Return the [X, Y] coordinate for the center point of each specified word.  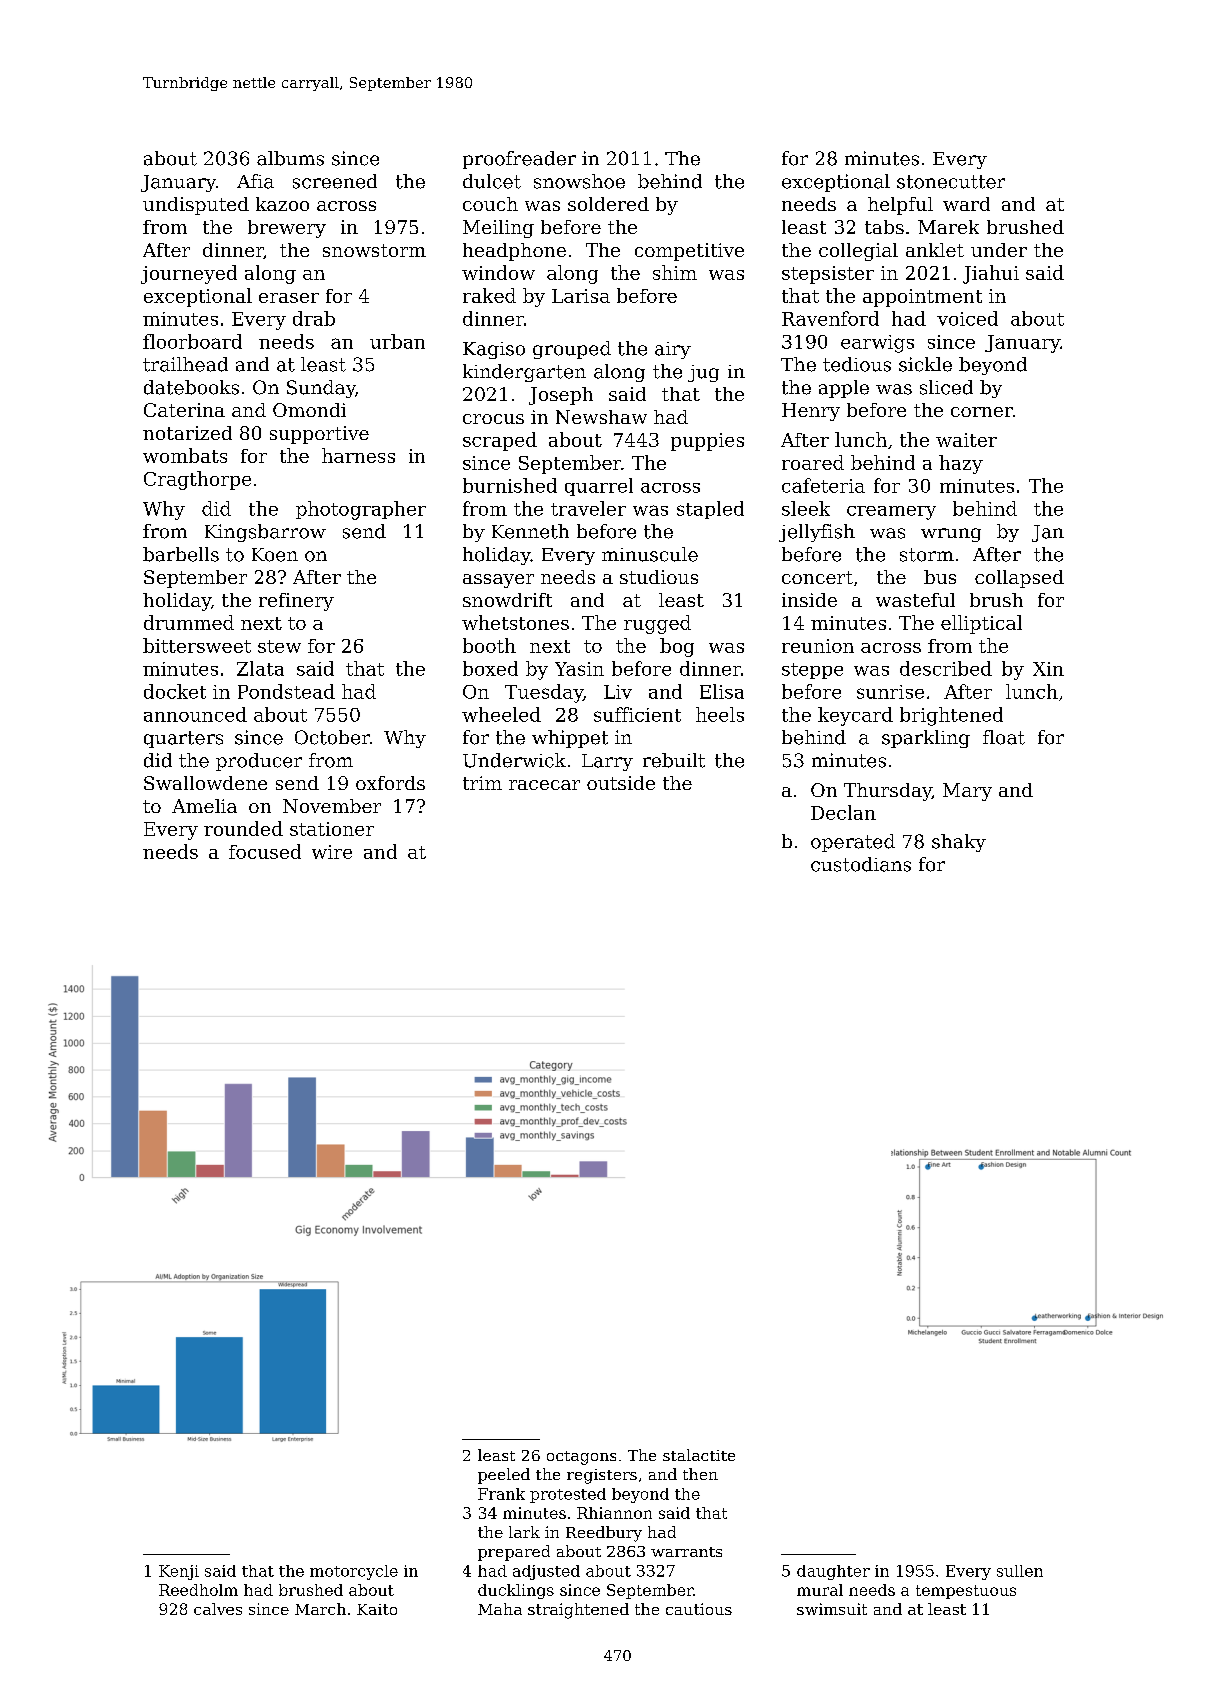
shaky [959, 843]
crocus [493, 419]
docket [175, 691]
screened [335, 181]
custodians [861, 864]
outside [621, 783]
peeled [504, 1476]
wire [332, 852]
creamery [891, 513]
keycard [855, 716]
